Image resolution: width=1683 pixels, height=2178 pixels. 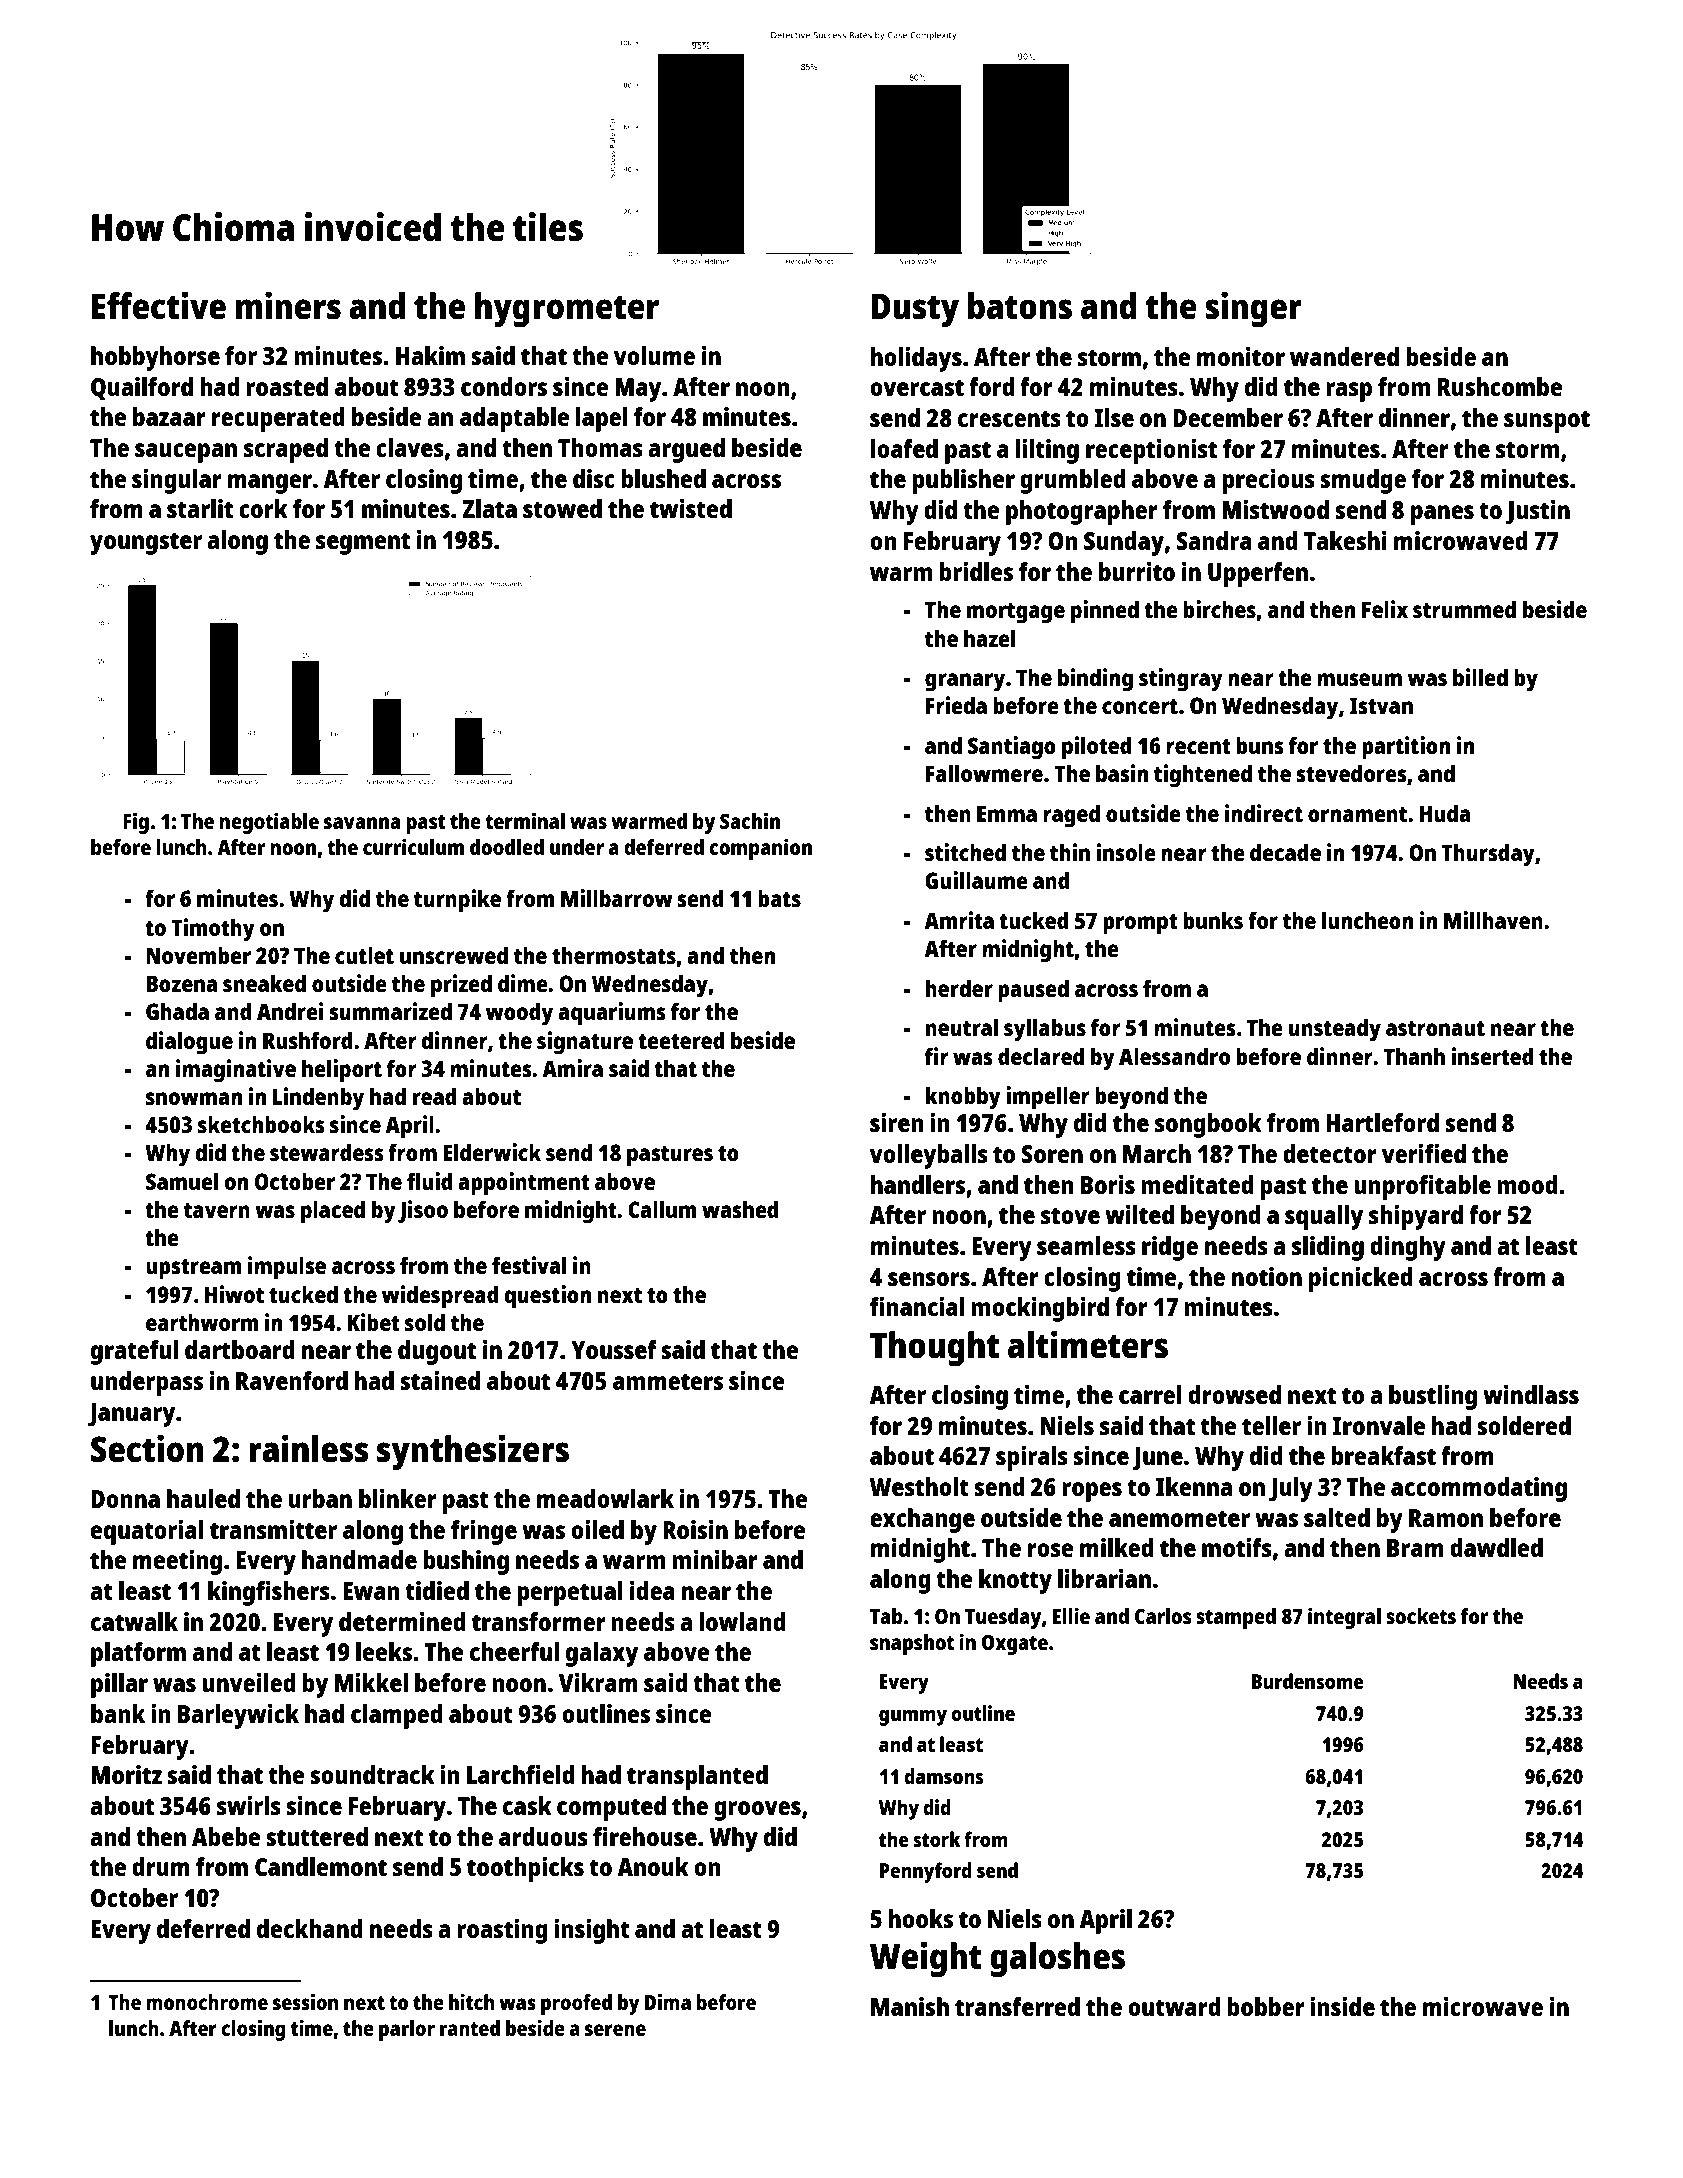 I want to click on Millhaven, so click(x=1493, y=920).
